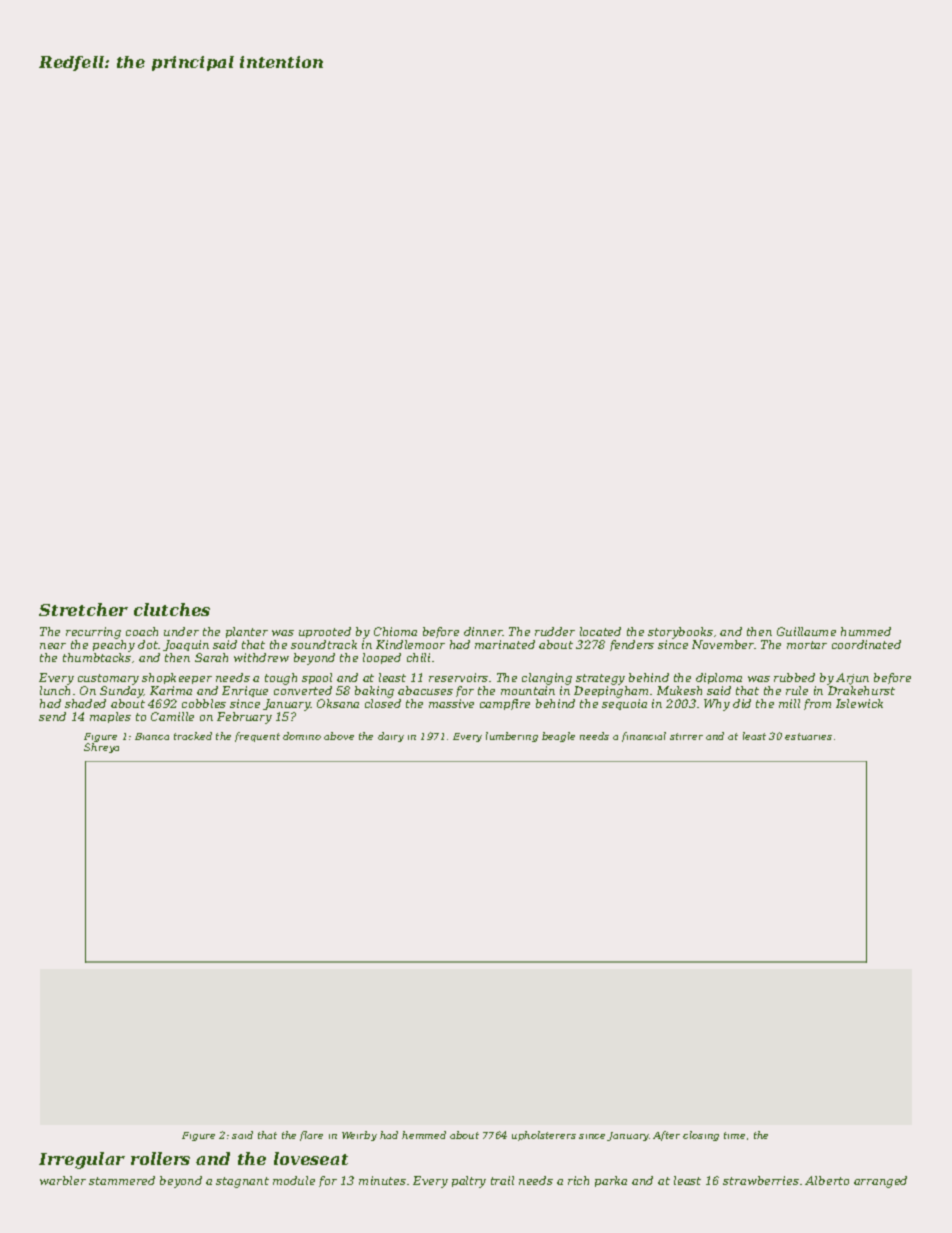 The image size is (952, 1233). I want to click on looped, so click(382, 658).
